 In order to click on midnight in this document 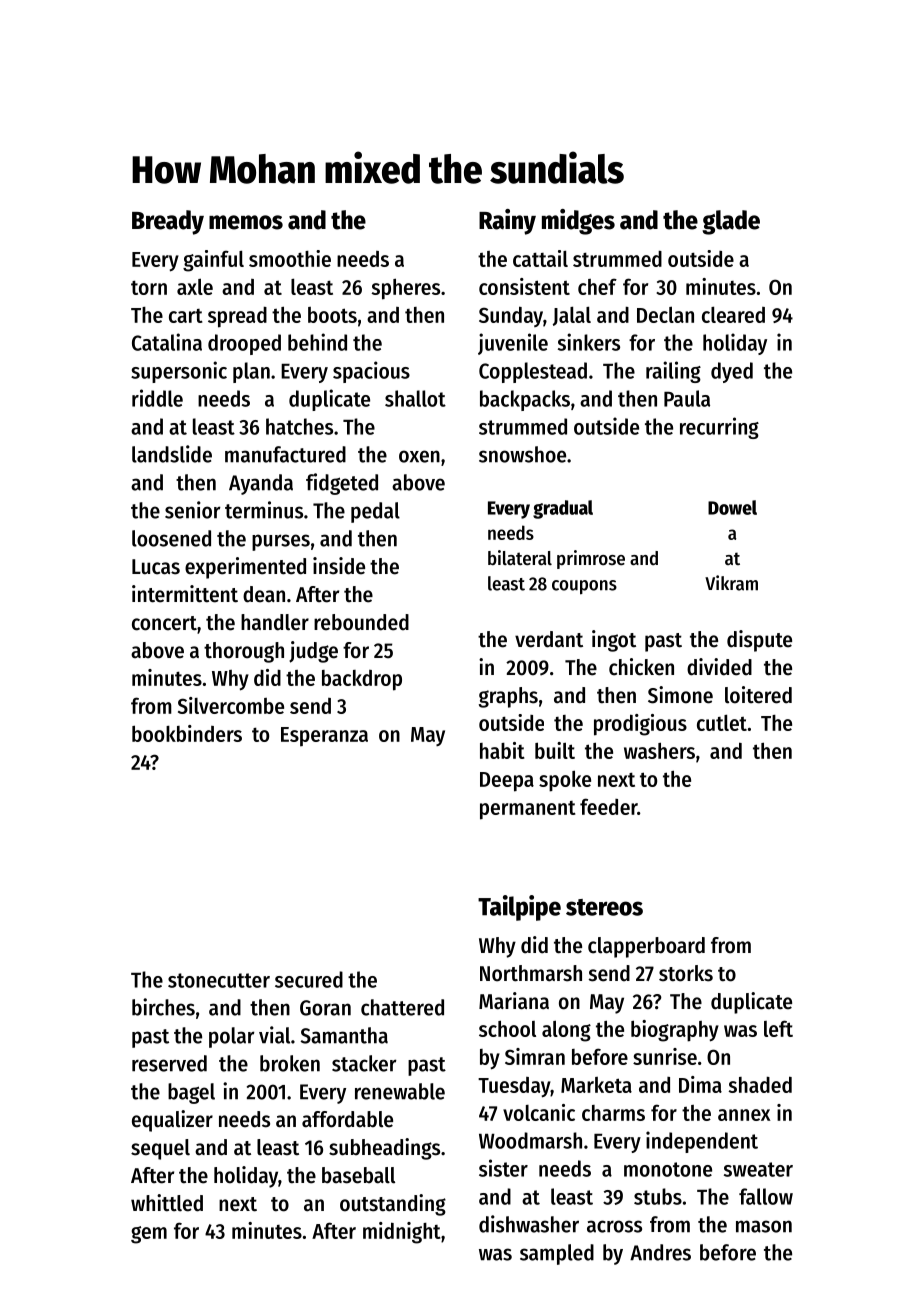, I will do `click(402, 1233)`.
